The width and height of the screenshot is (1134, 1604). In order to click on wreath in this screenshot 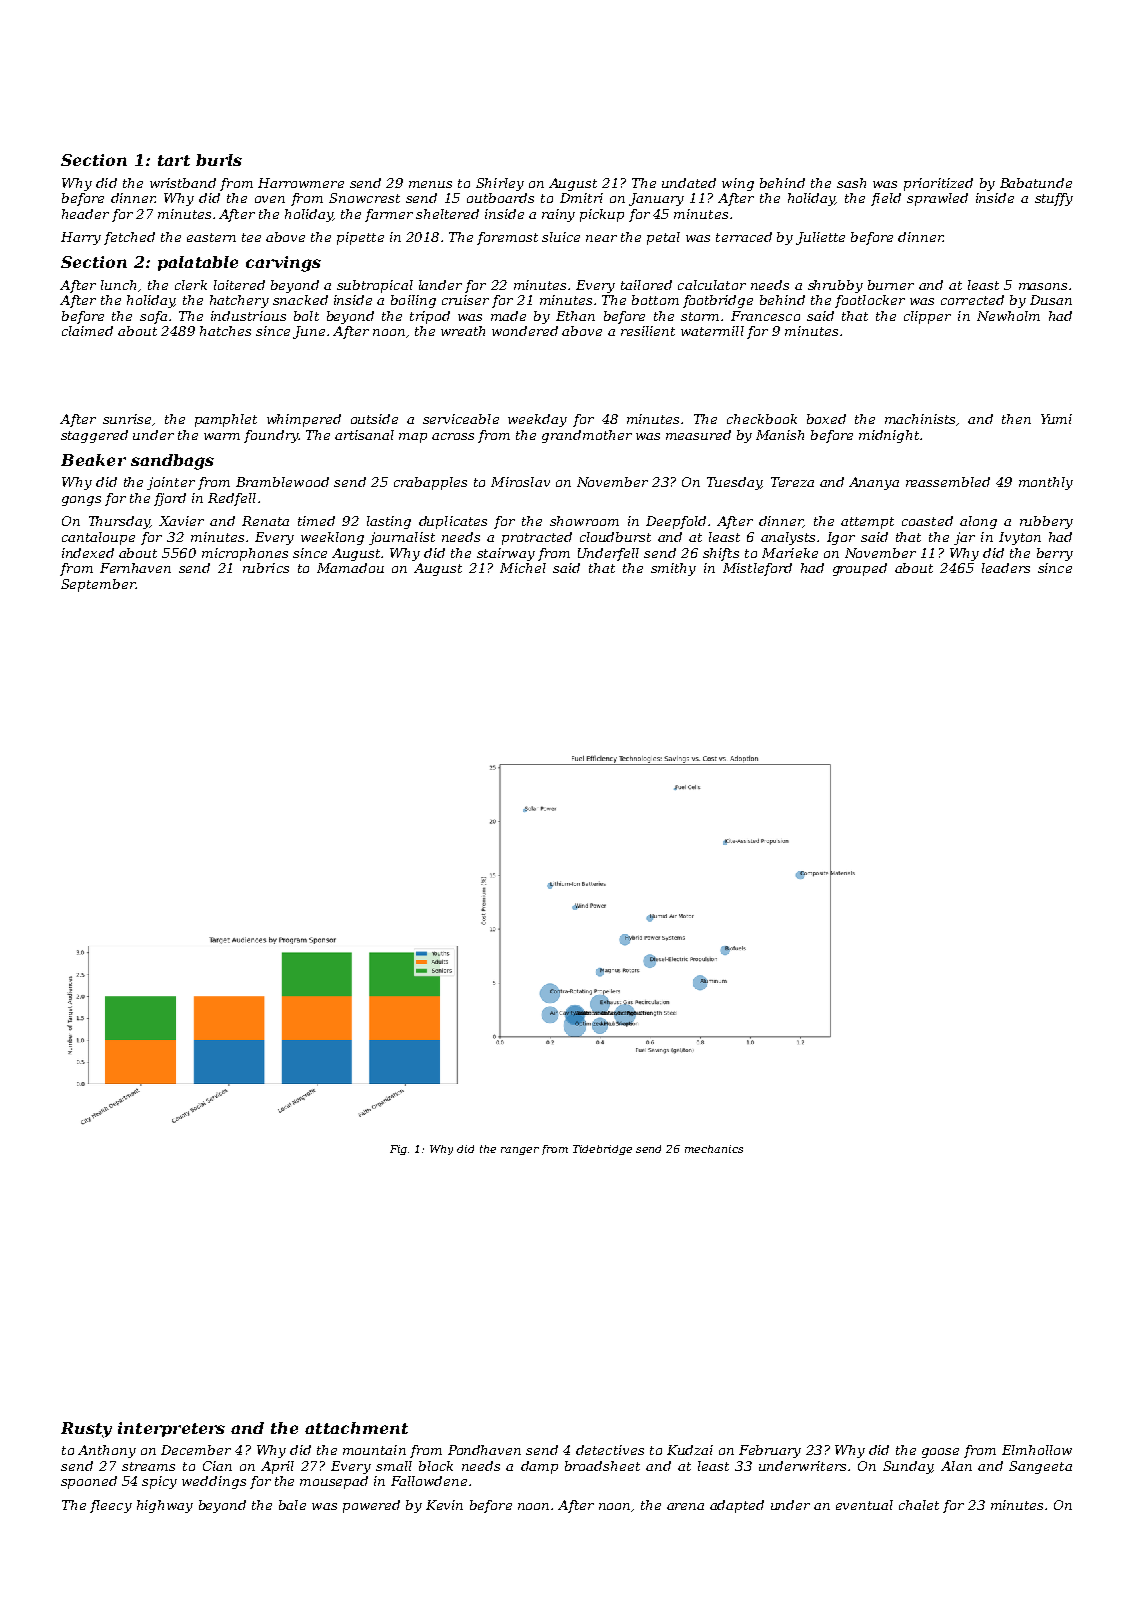, I will do `click(463, 331)`.
